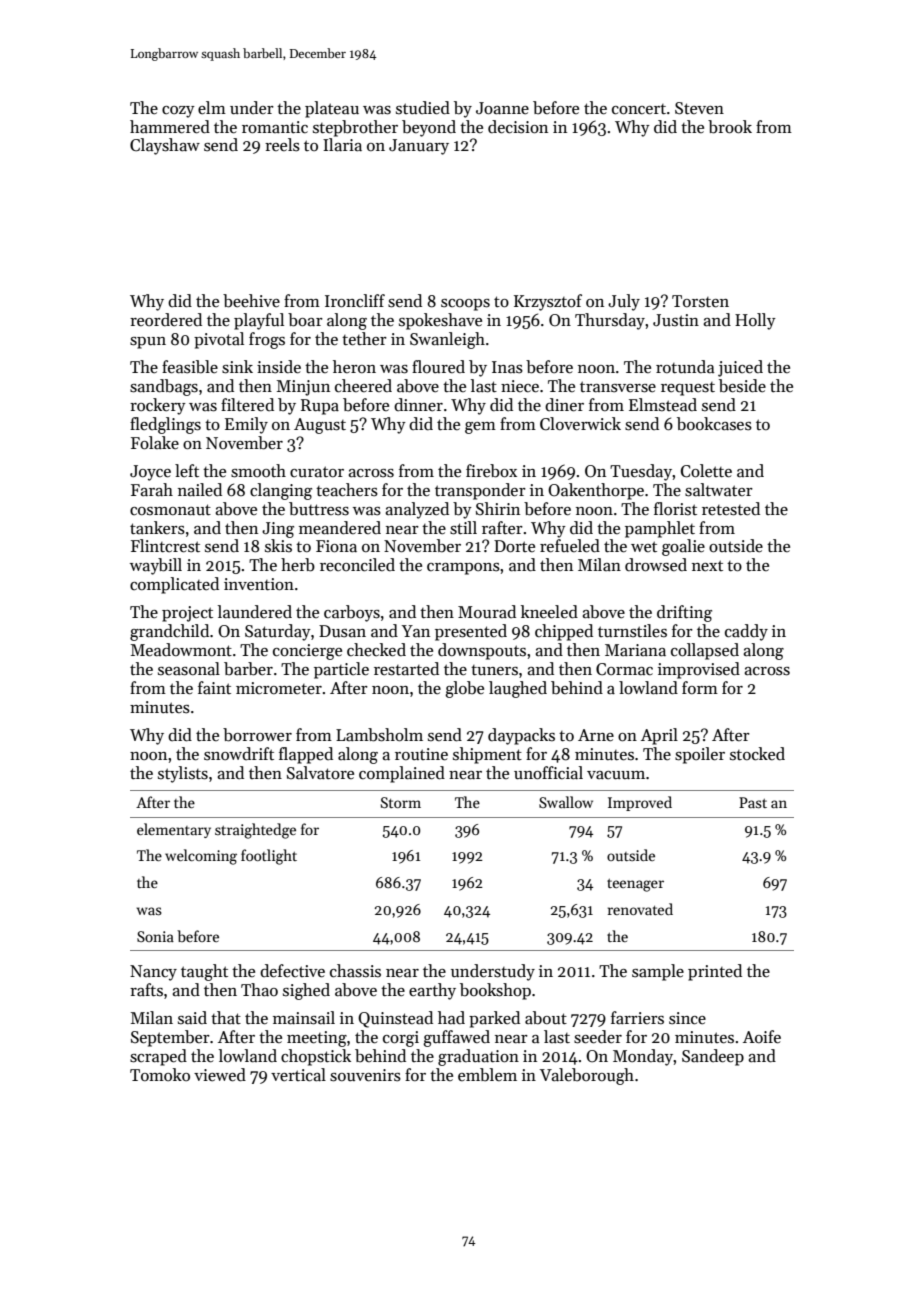 The height and width of the page is (1314, 924). What do you see at coordinates (487, 1075) in the page?
I see `emblem` at bounding box center [487, 1075].
